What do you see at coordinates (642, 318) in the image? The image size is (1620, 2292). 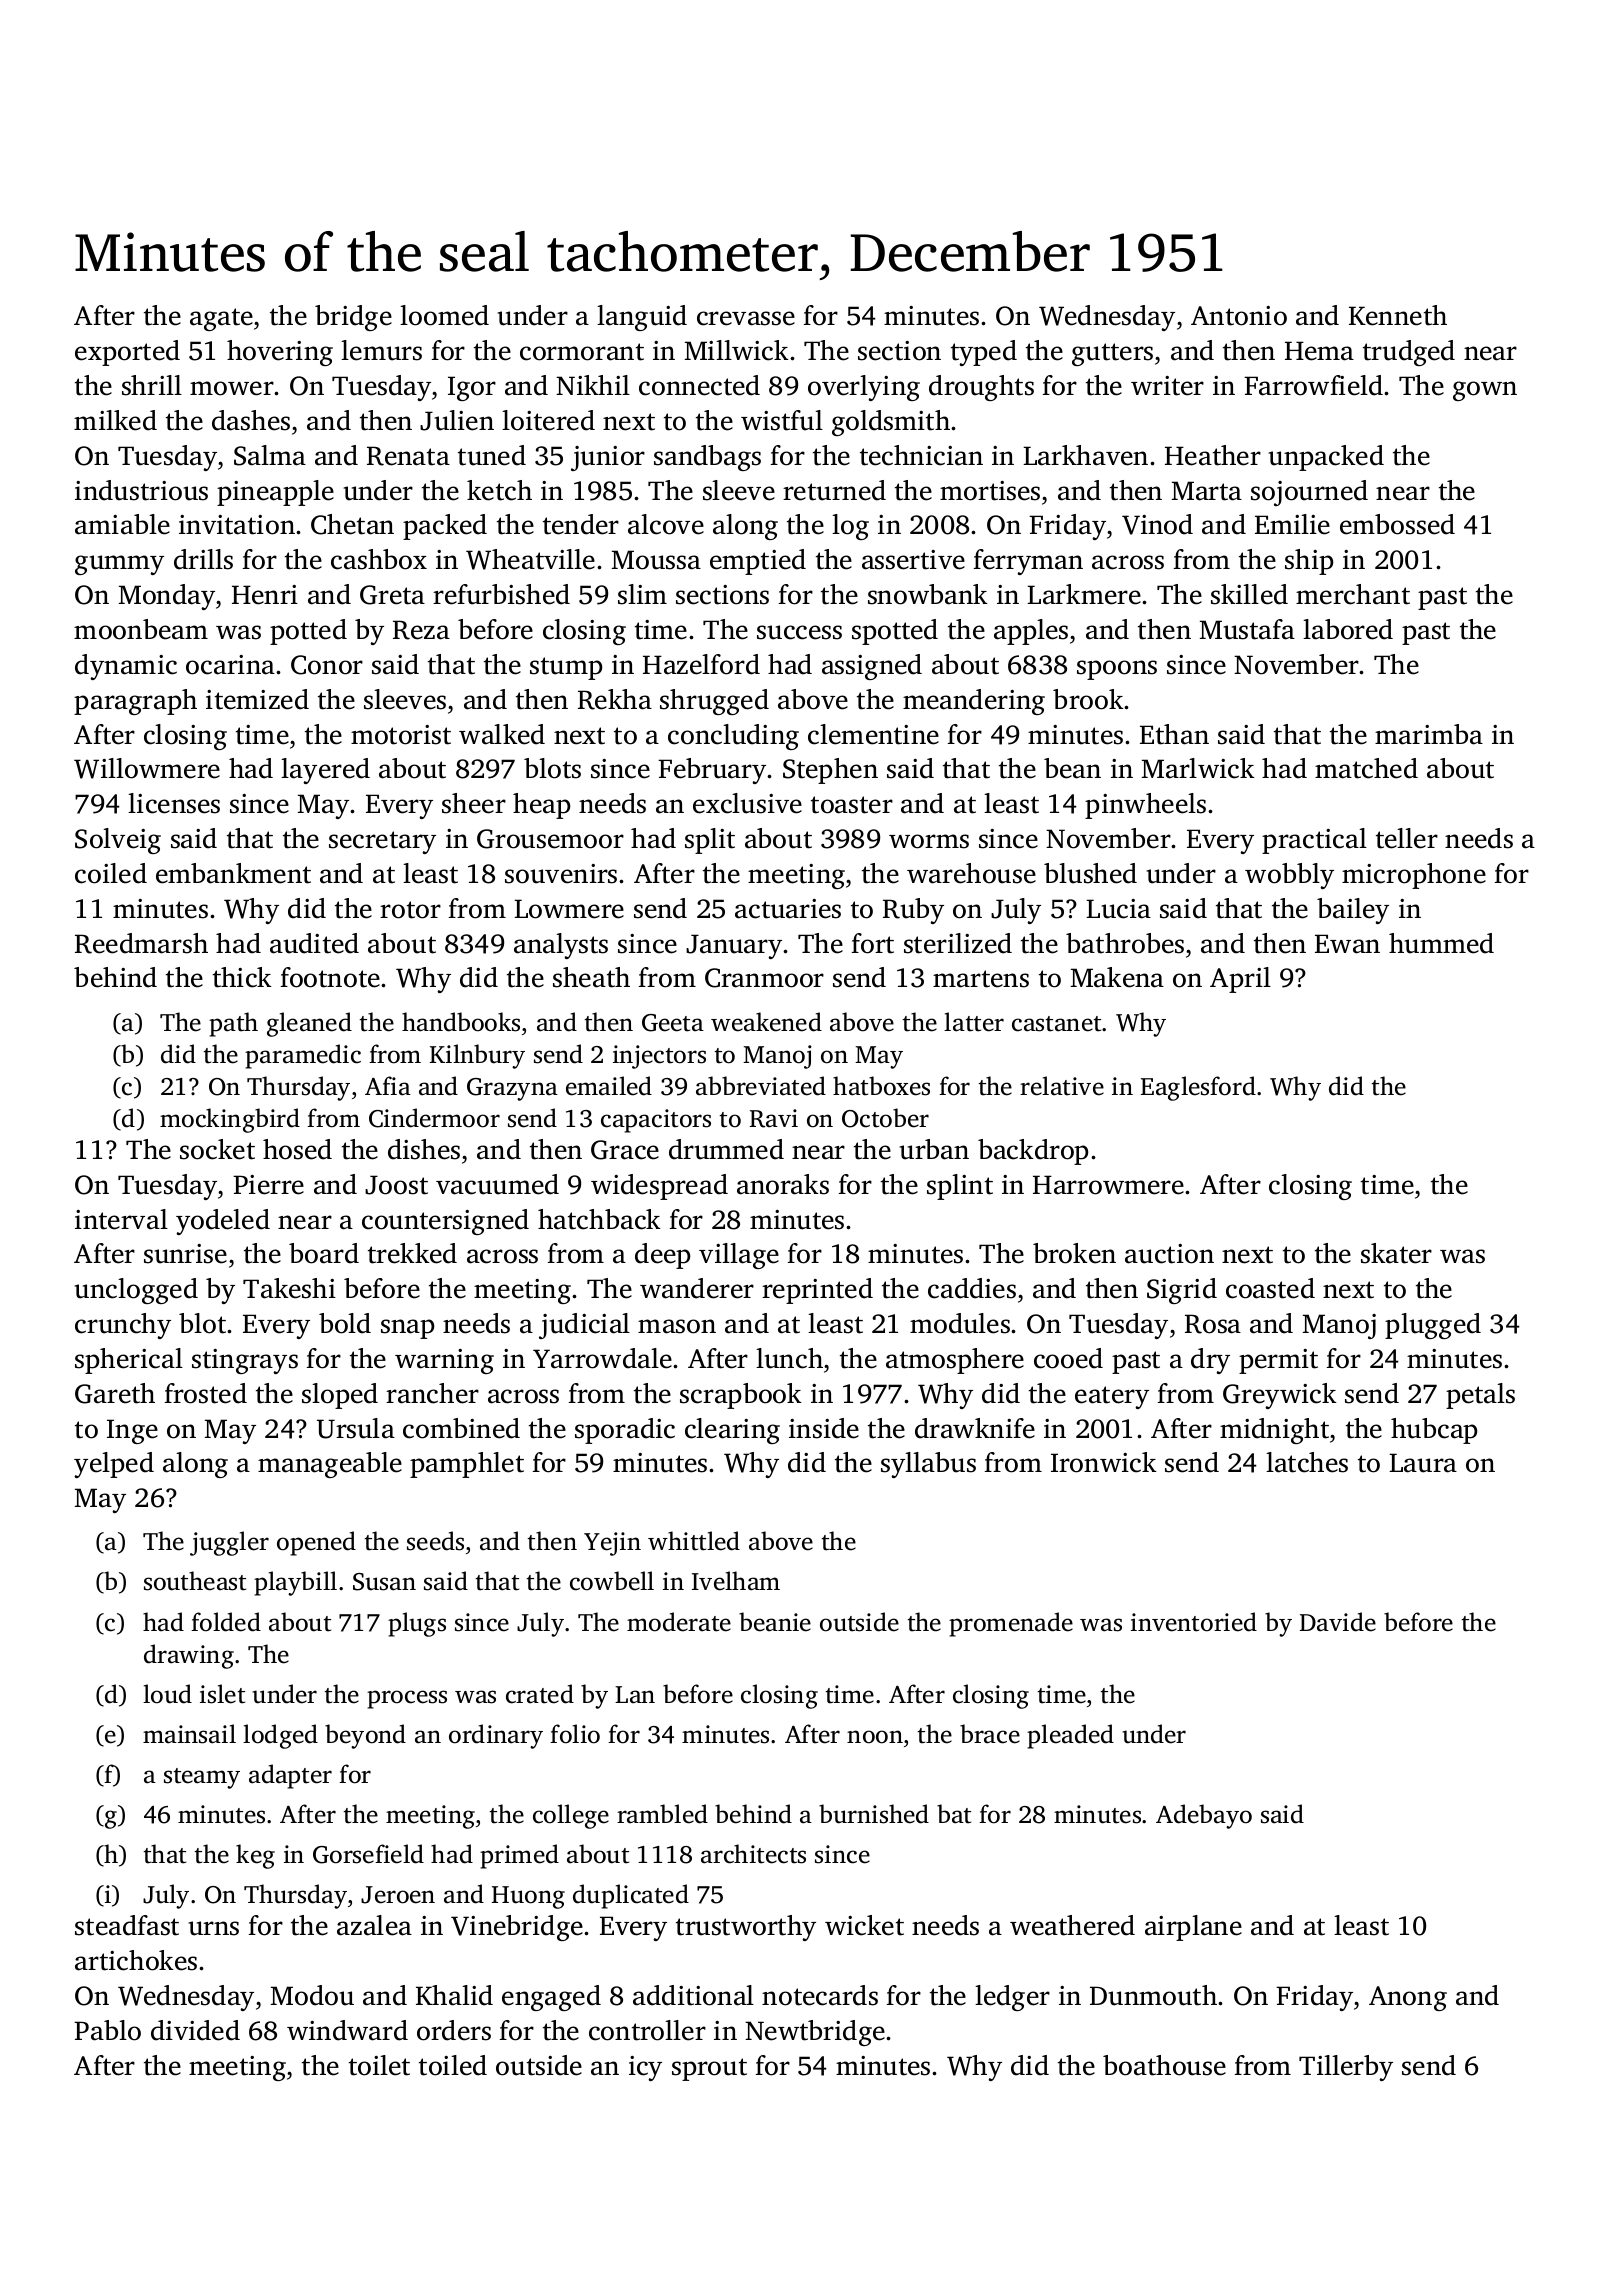 I see `languid` at bounding box center [642, 318].
